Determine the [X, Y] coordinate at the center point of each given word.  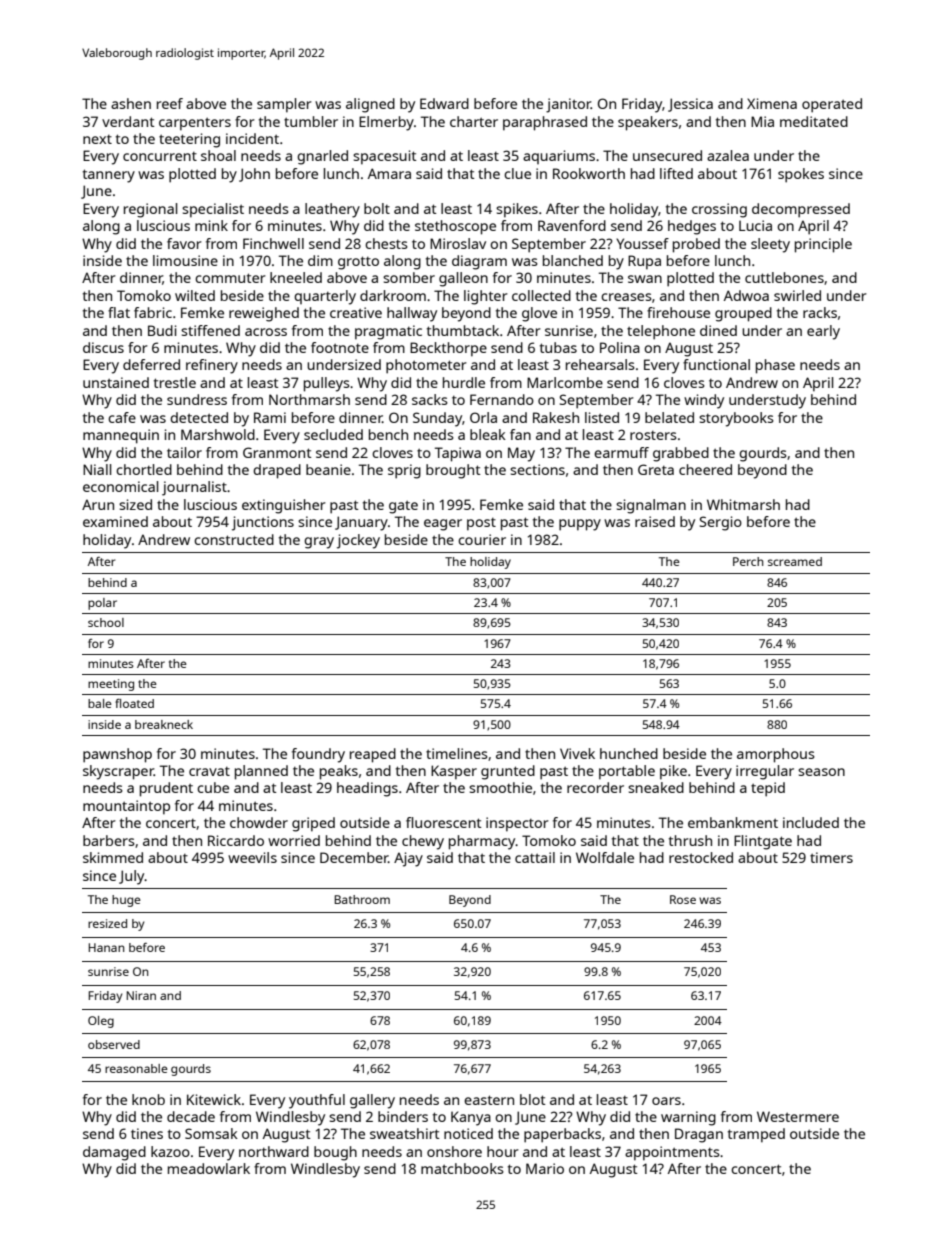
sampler [284, 105]
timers [831, 857]
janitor [568, 105]
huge [126, 901]
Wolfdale [605, 857]
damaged [114, 1153]
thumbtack [463, 330]
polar [102, 604]
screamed [795, 561]
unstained [116, 382]
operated [832, 105]
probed [696, 245]
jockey [358, 541]
